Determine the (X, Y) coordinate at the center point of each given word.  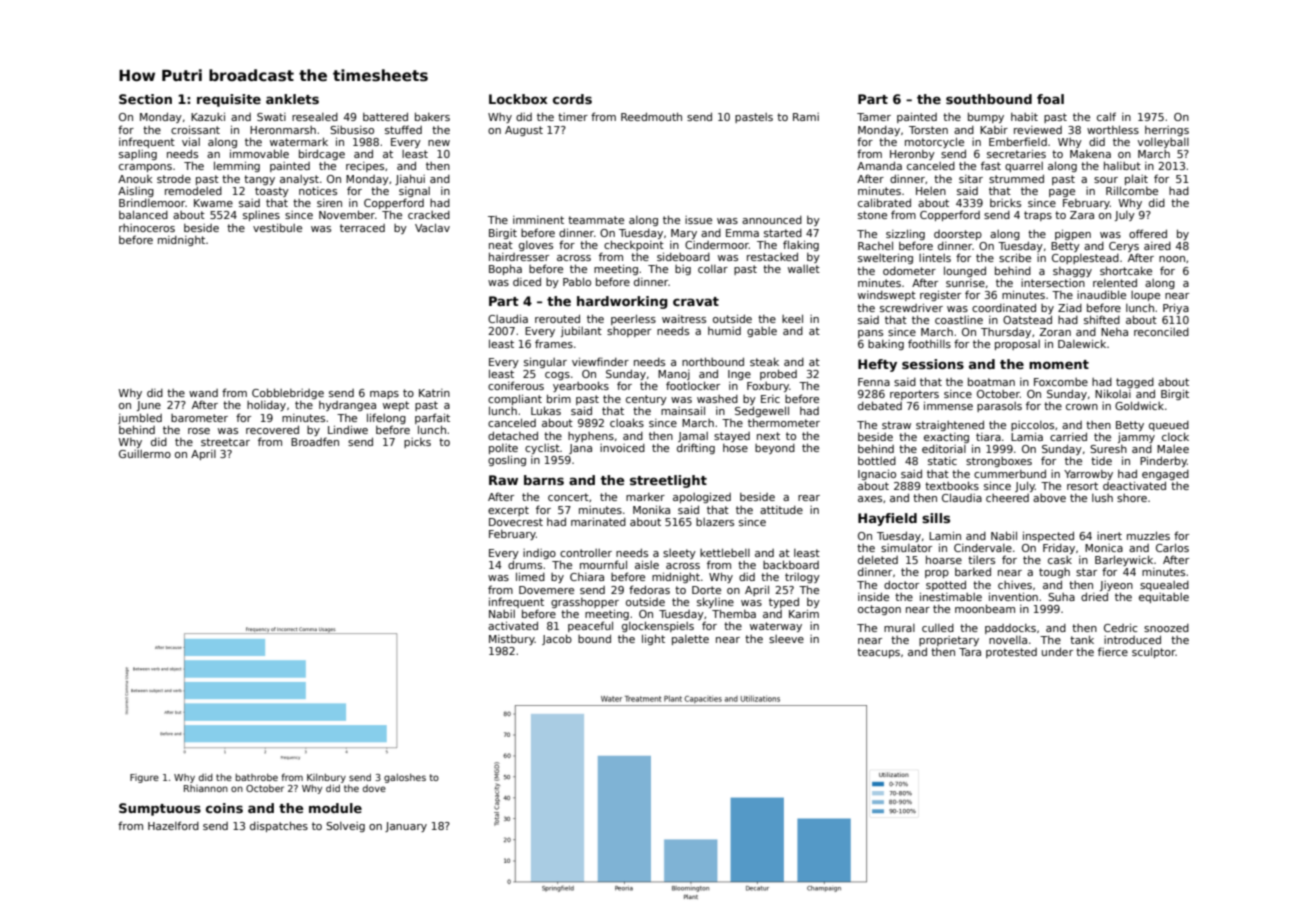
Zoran (1055, 332)
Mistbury (512, 640)
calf (1106, 116)
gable (762, 332)
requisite (229, 100)
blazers (715, 522)
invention (1013, 596)
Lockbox (518, 99)
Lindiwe (348, 429)
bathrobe (257, 777)
